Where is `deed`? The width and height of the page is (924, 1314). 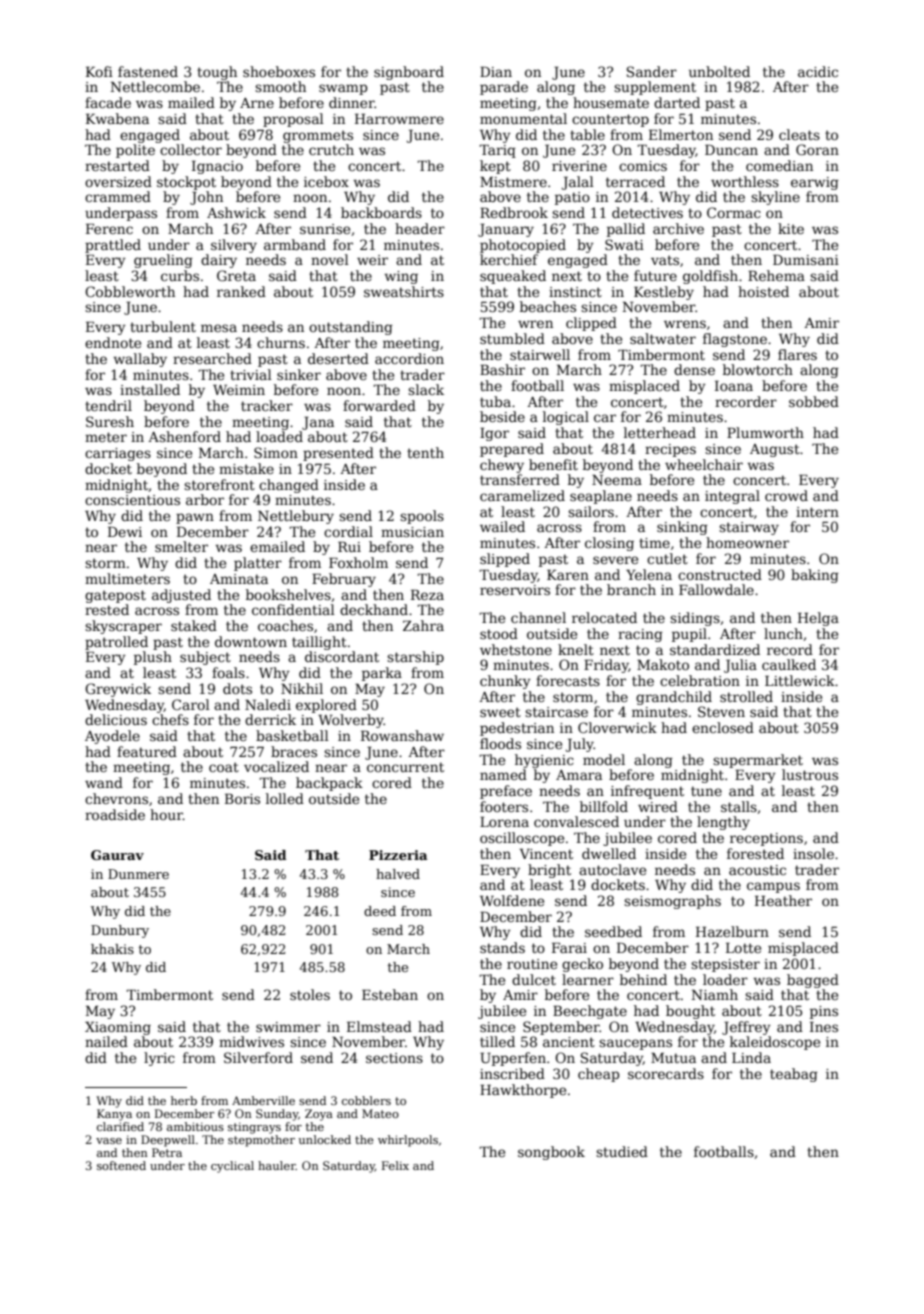
deed is located at coordinates (380, 911).
